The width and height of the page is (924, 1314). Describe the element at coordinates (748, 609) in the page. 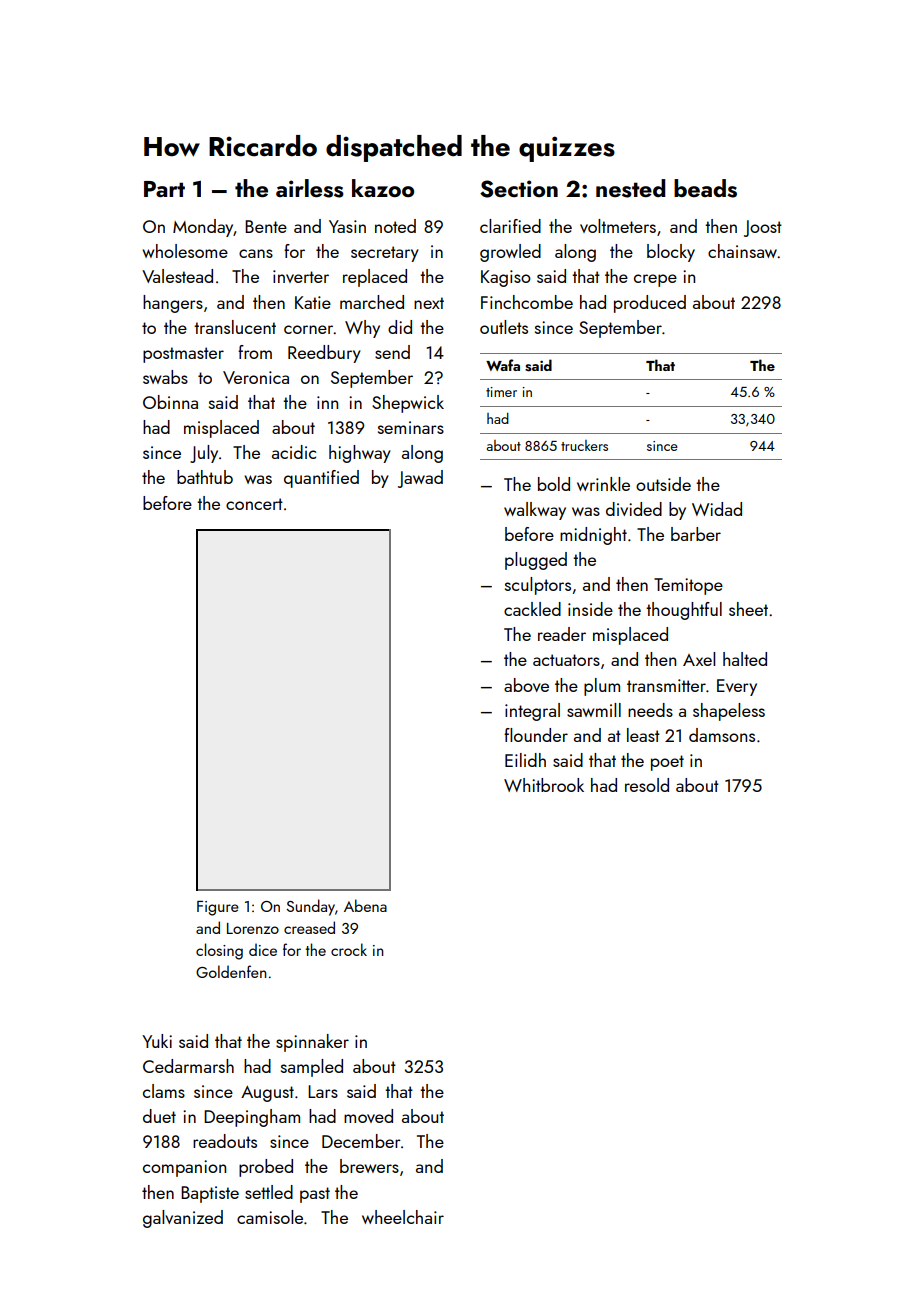

I see `sheet` at that location.
